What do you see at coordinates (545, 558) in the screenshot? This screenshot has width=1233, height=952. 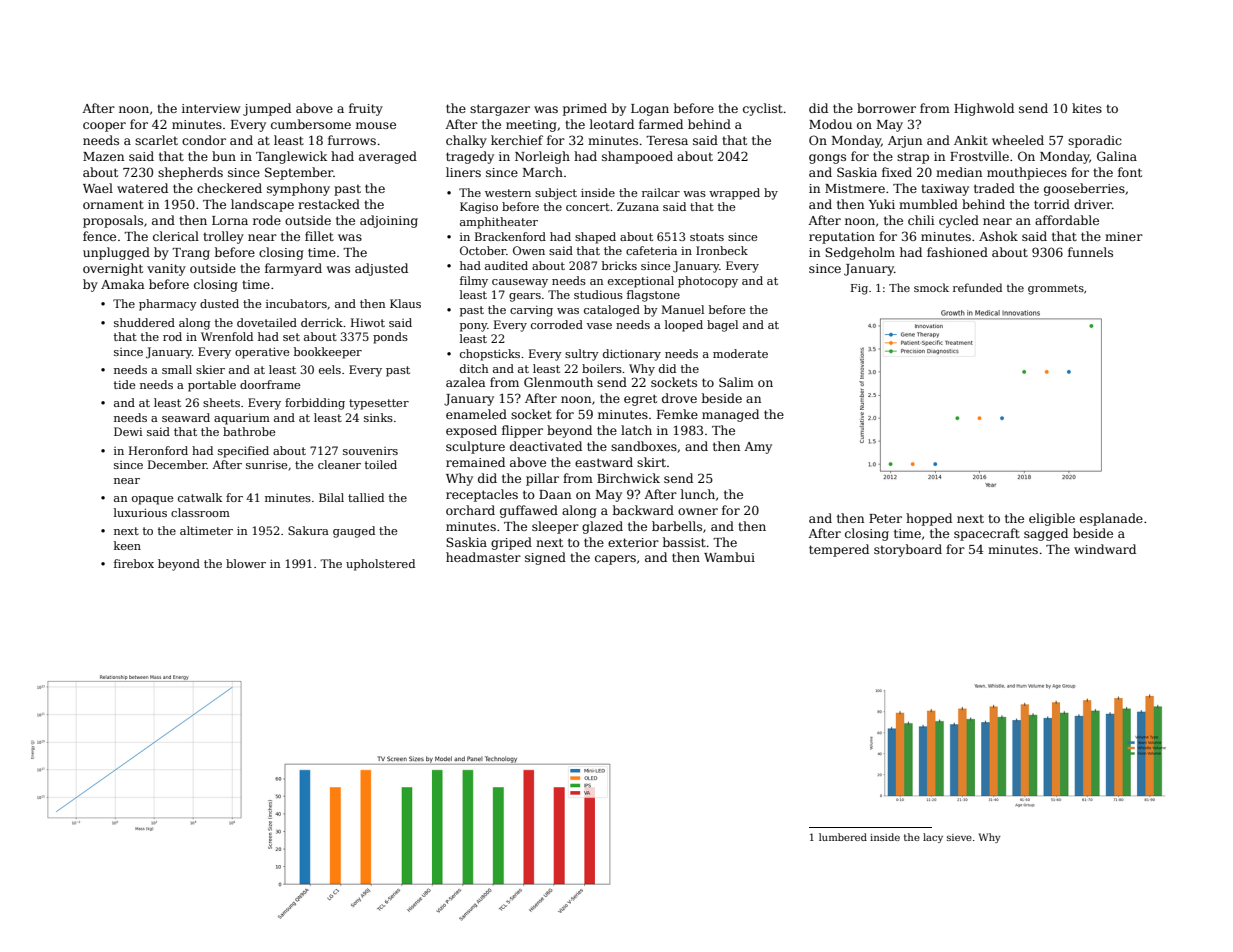 I see `signed` at bounding box center [545, 558].
